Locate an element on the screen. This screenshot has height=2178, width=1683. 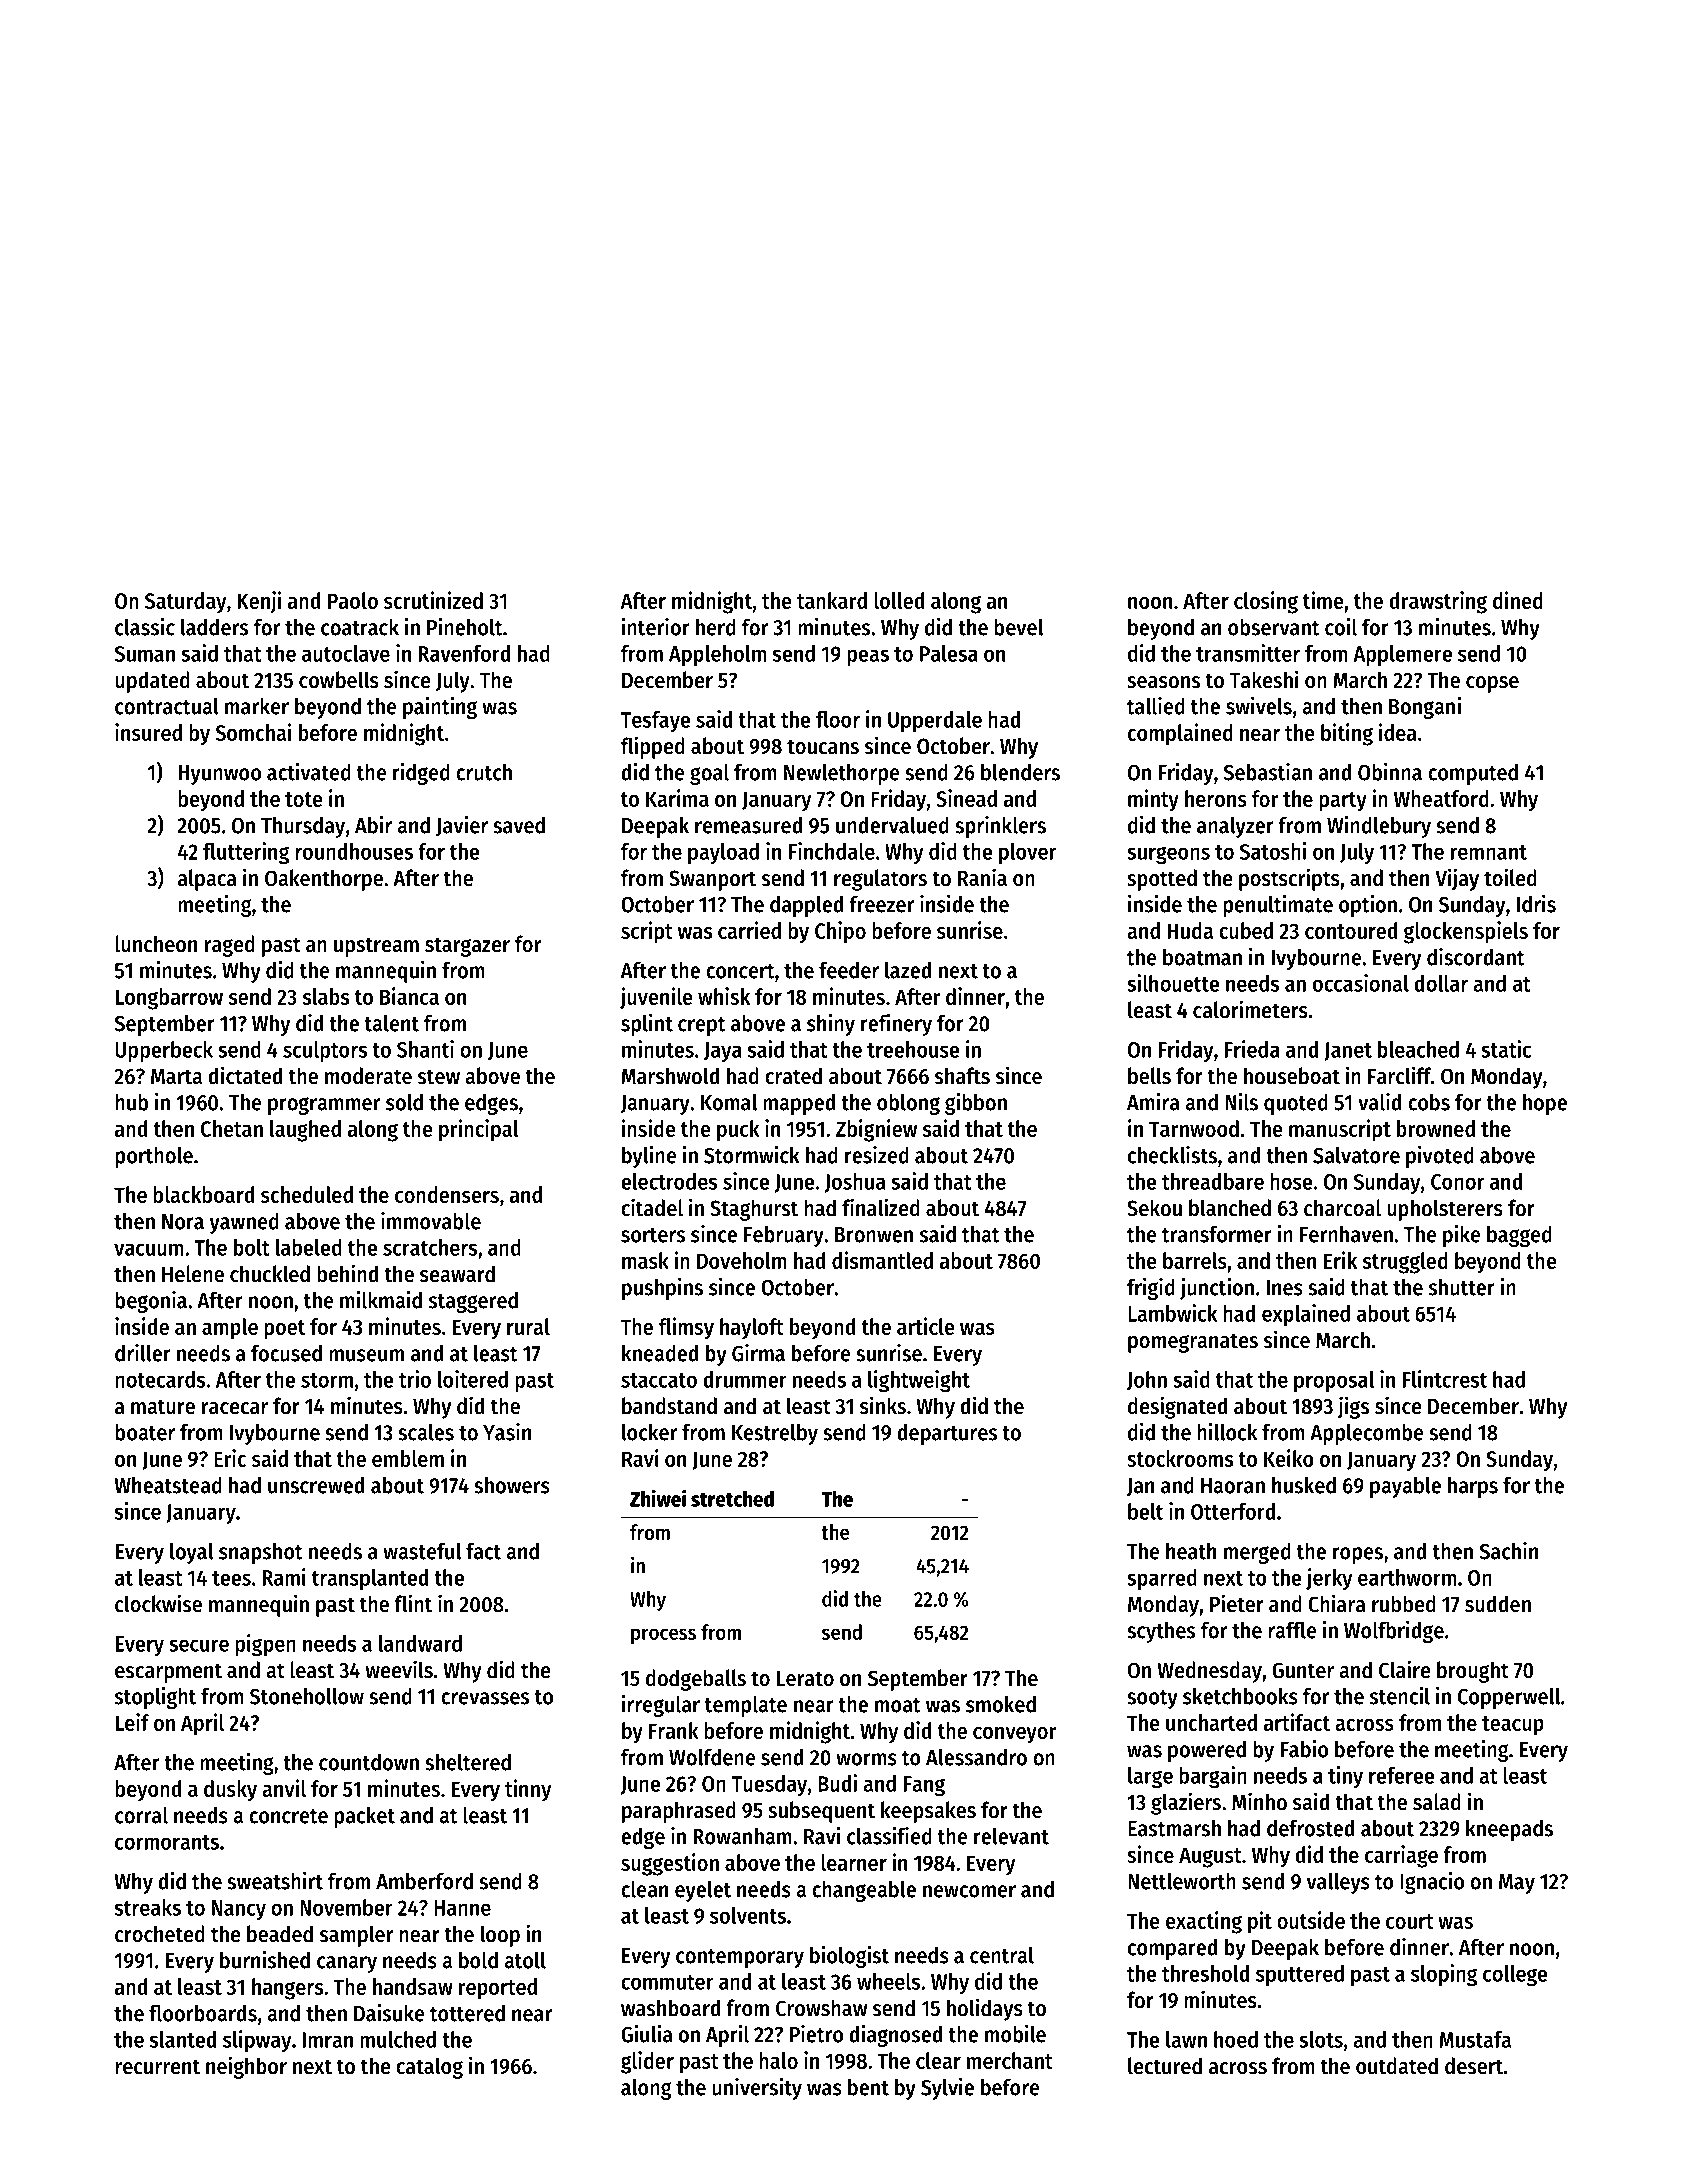
hangers is located at coordinates (287, 1989).
